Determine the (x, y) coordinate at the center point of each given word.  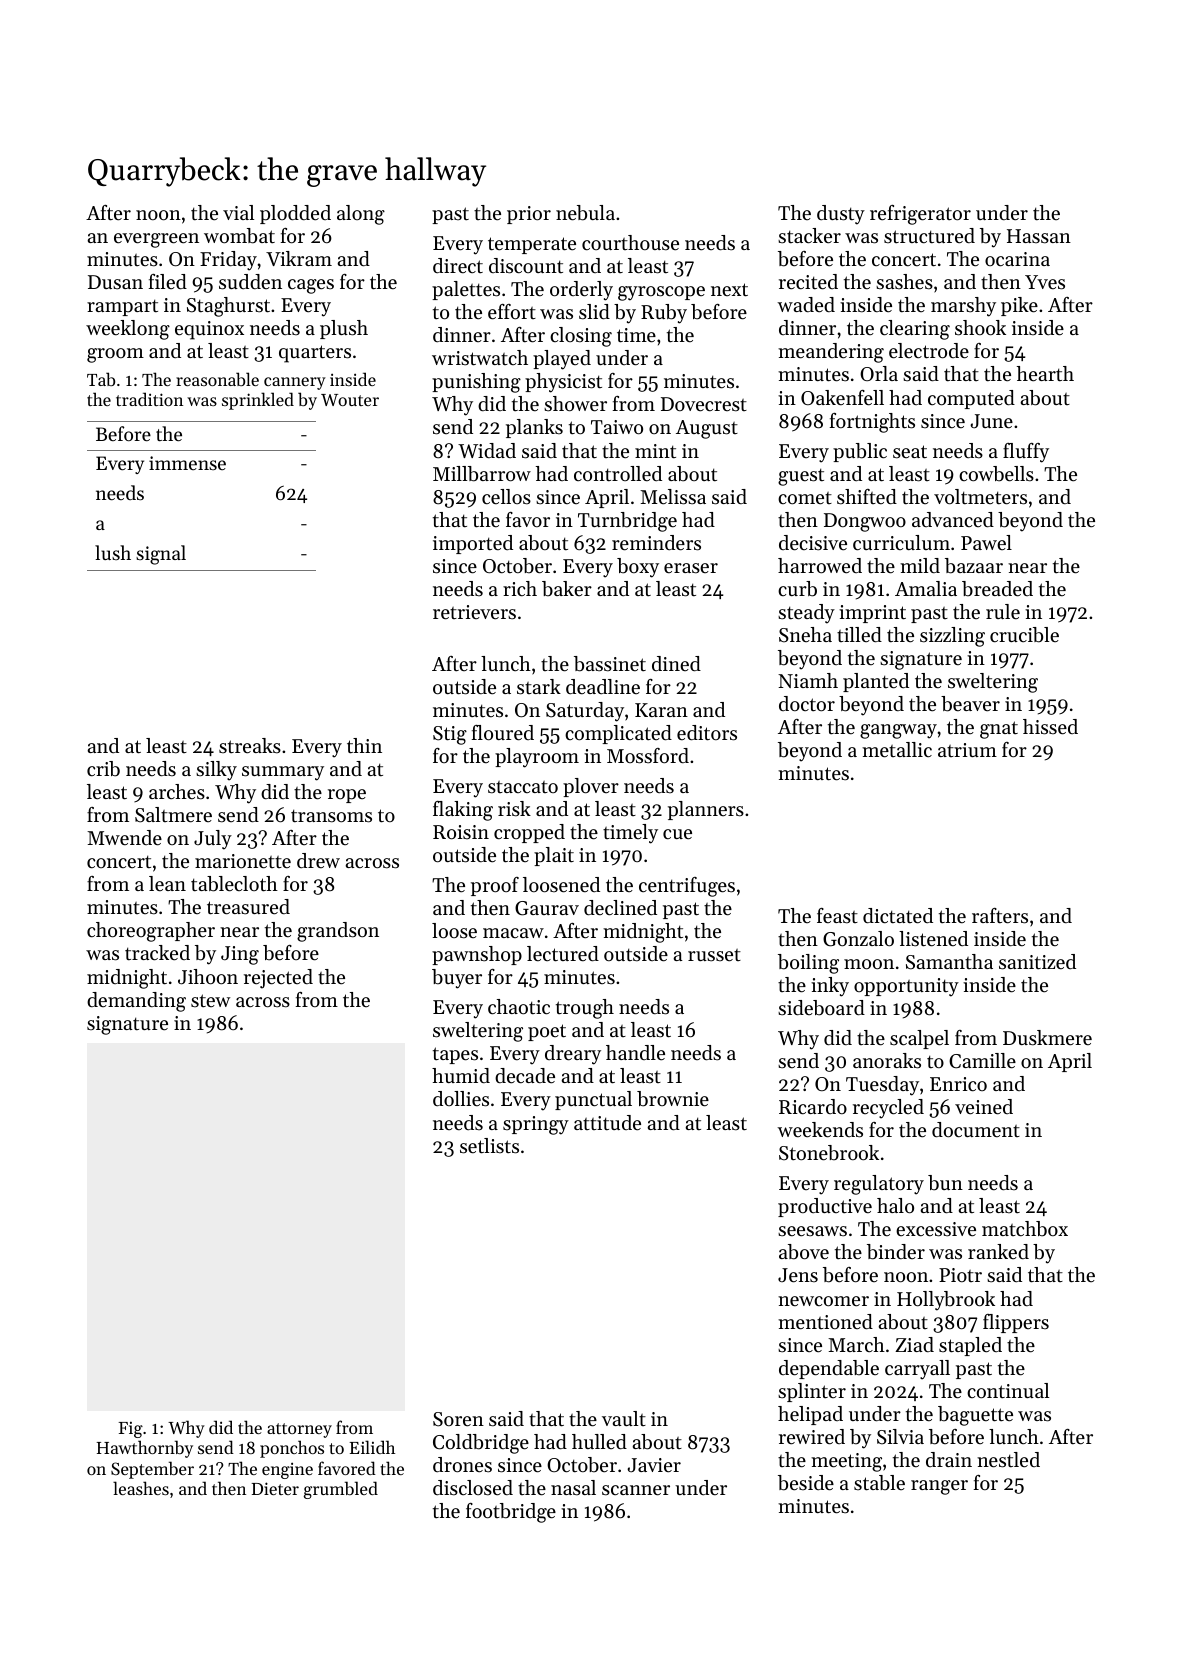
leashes (141, 1488)
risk (514, 809)
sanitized (1037, 962)
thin (364, 746)
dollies (461, 1099)
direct (458, 266)
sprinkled (258, 401)
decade (525, 1076)
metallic (897, 750)
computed (971, 399)
